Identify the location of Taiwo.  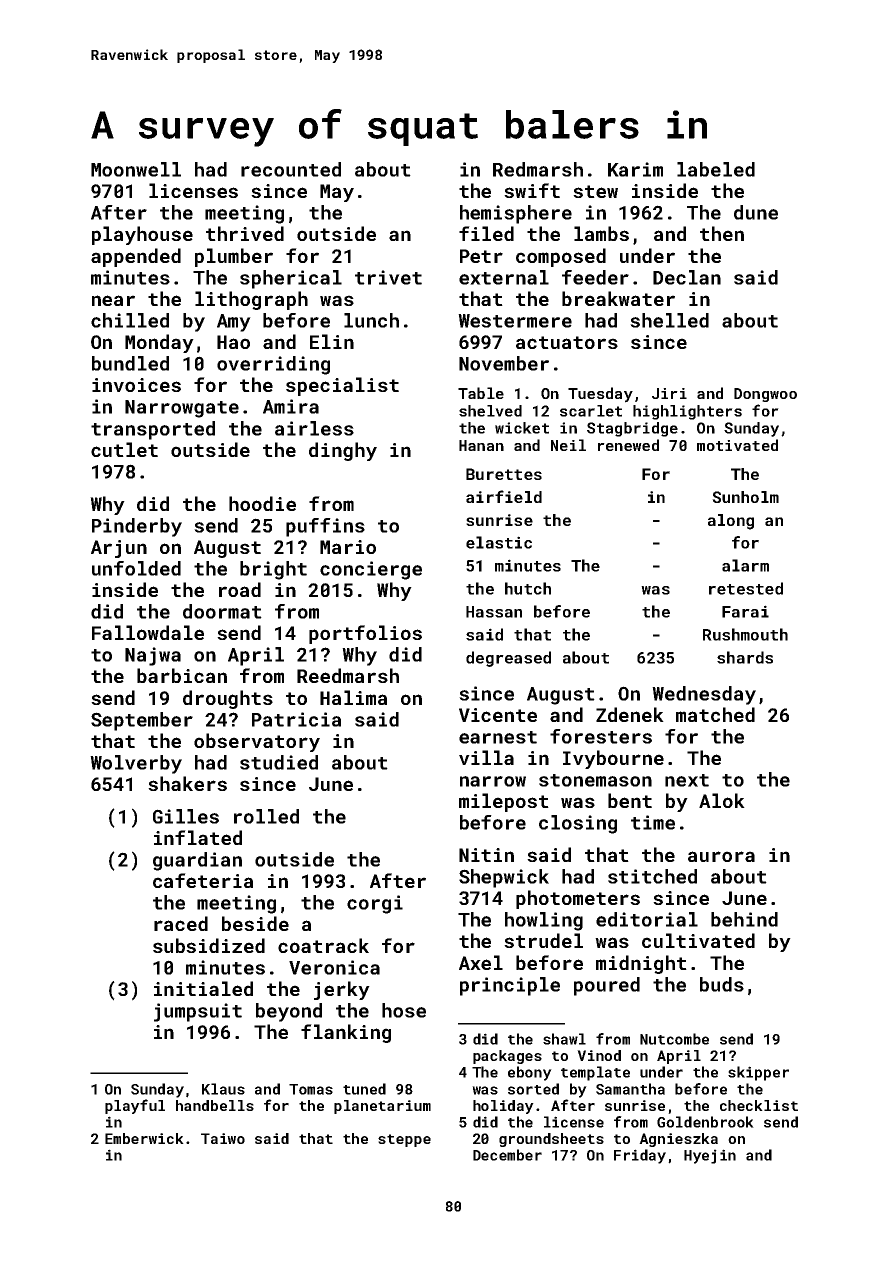
(223, 1138).
